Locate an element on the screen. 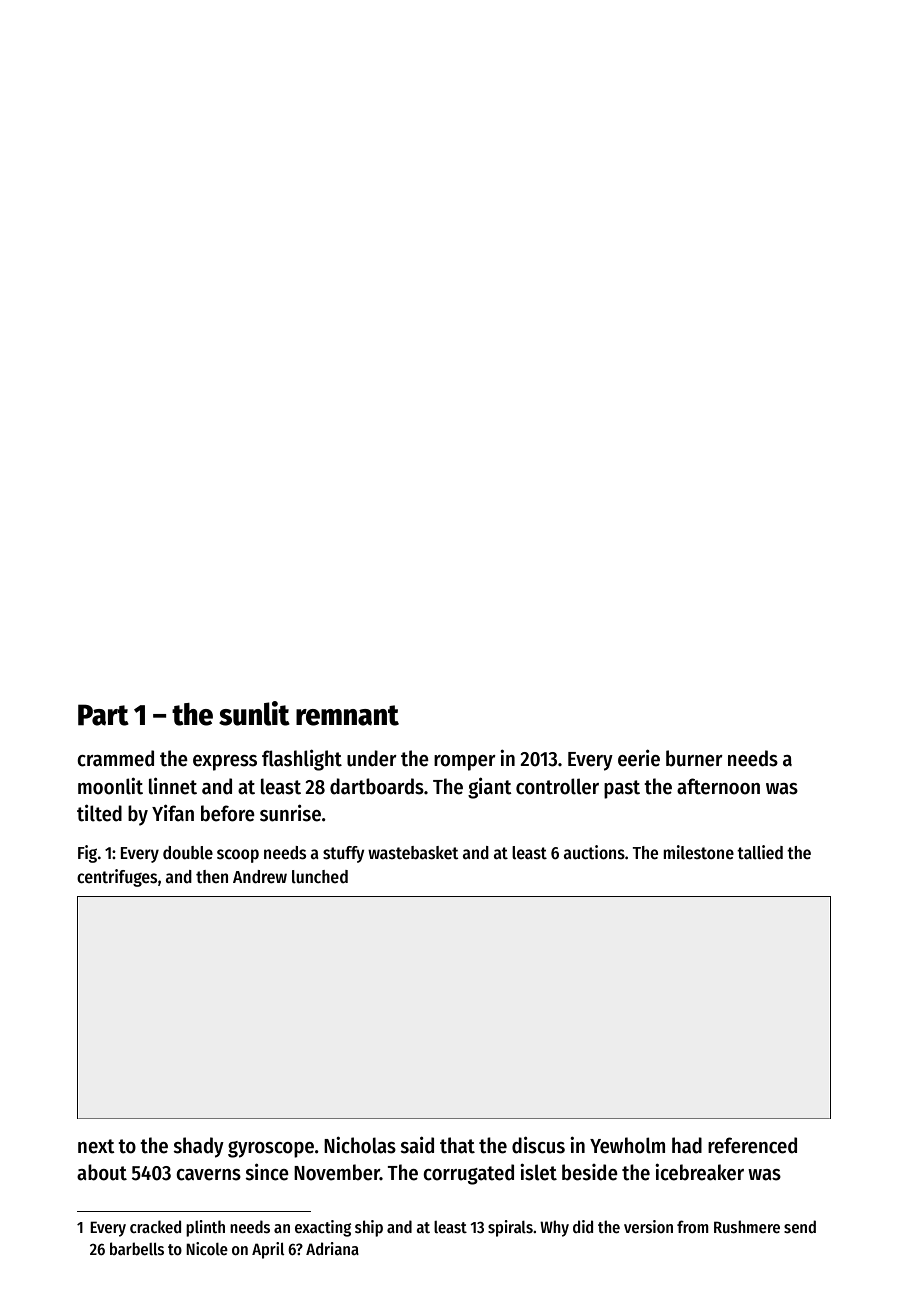 This screenshot has height=1316, width=908. that is located at coordinates (457, 1145).
